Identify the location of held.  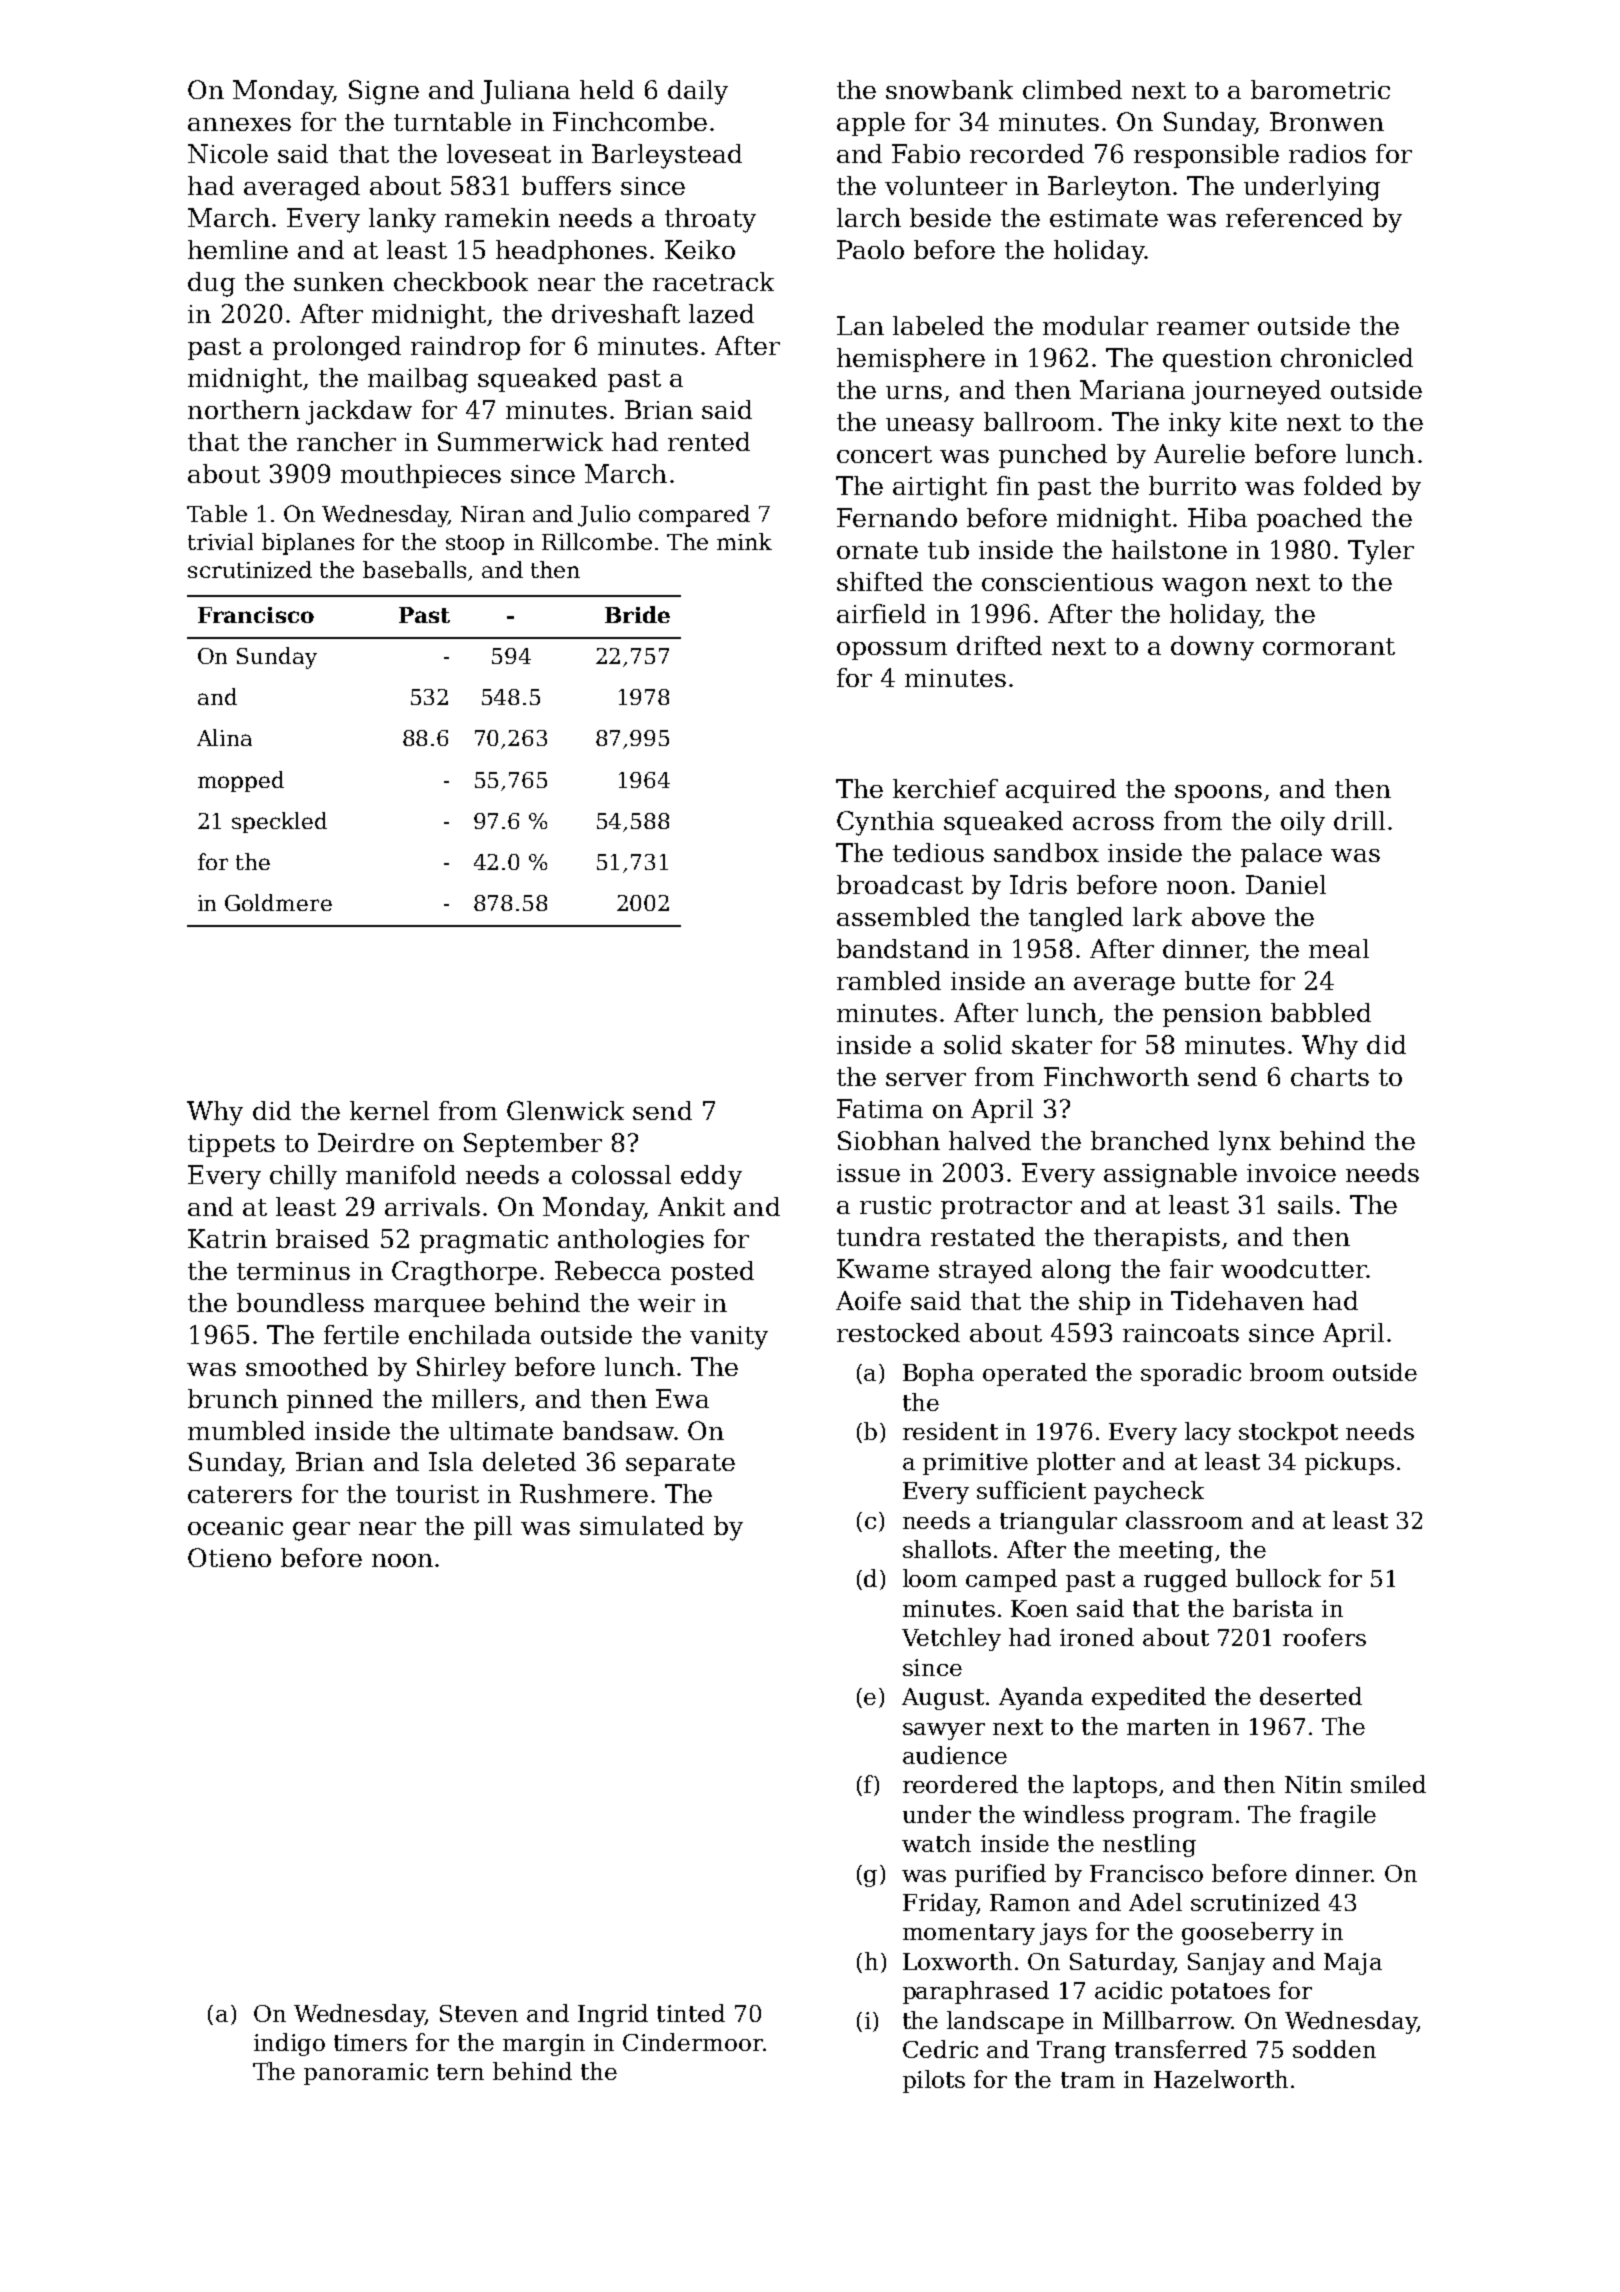
(607, 89).
